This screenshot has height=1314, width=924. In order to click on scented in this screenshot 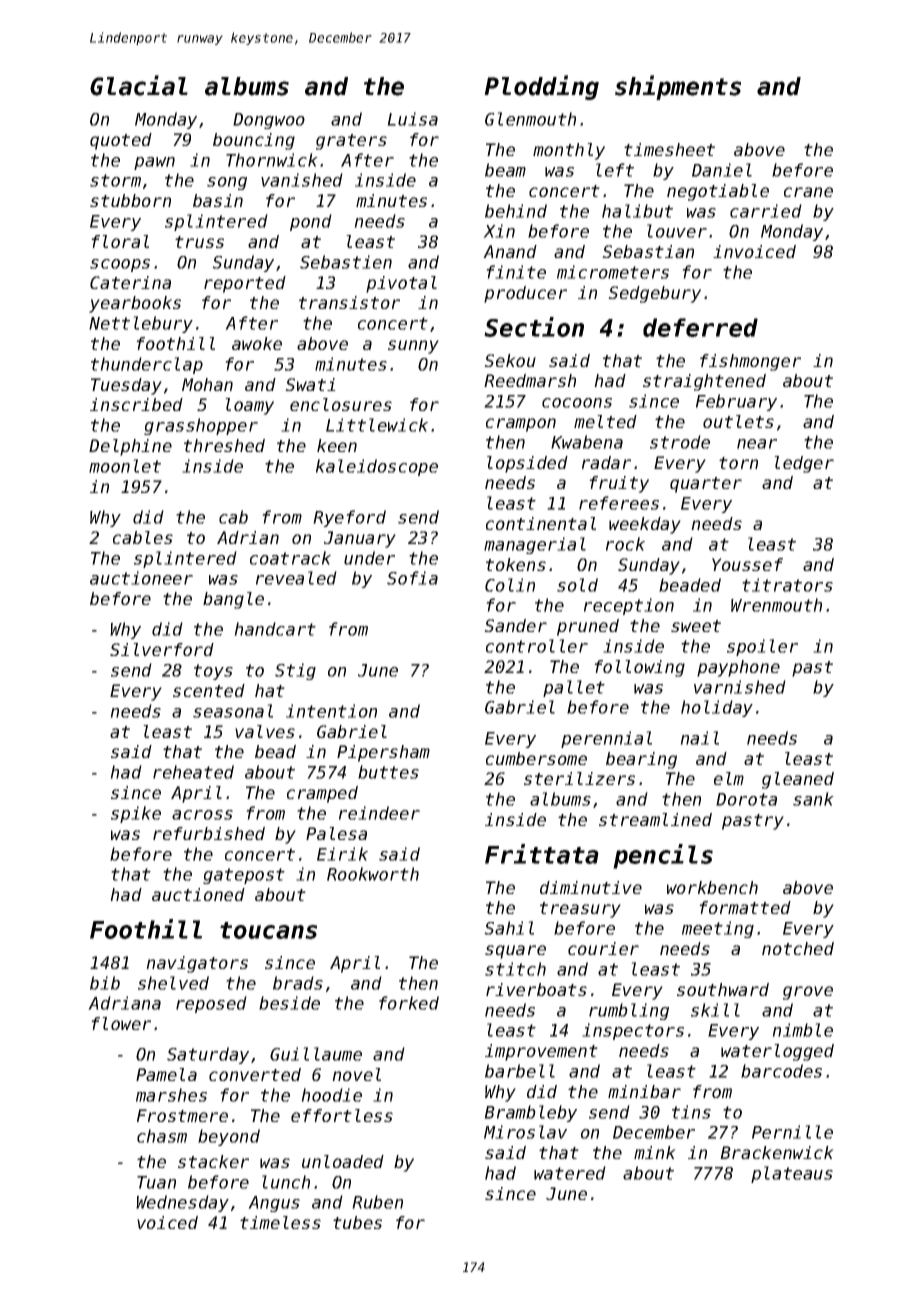, I will do `click(209, 690)`.
